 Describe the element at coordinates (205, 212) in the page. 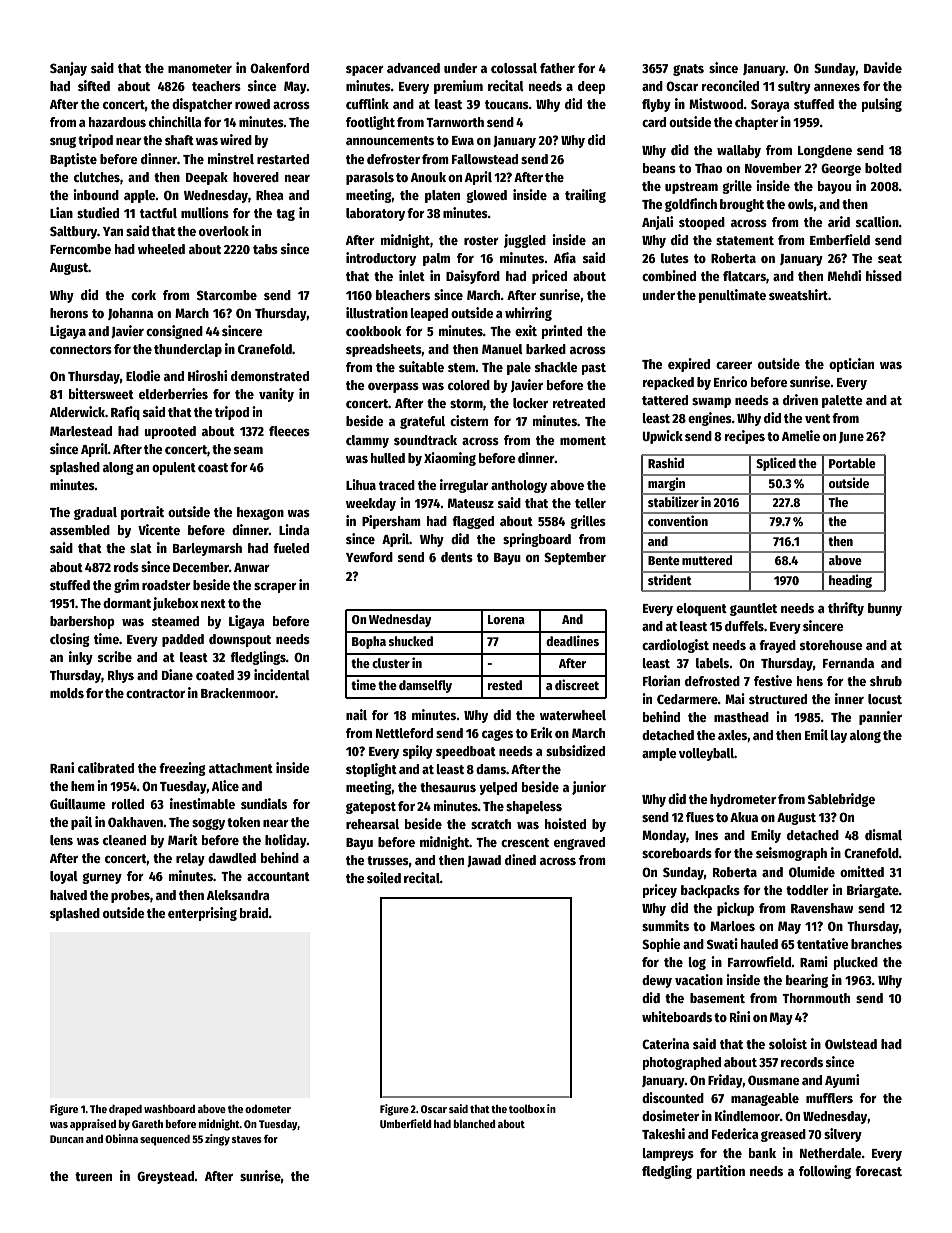

I see `mullions` at that location.
